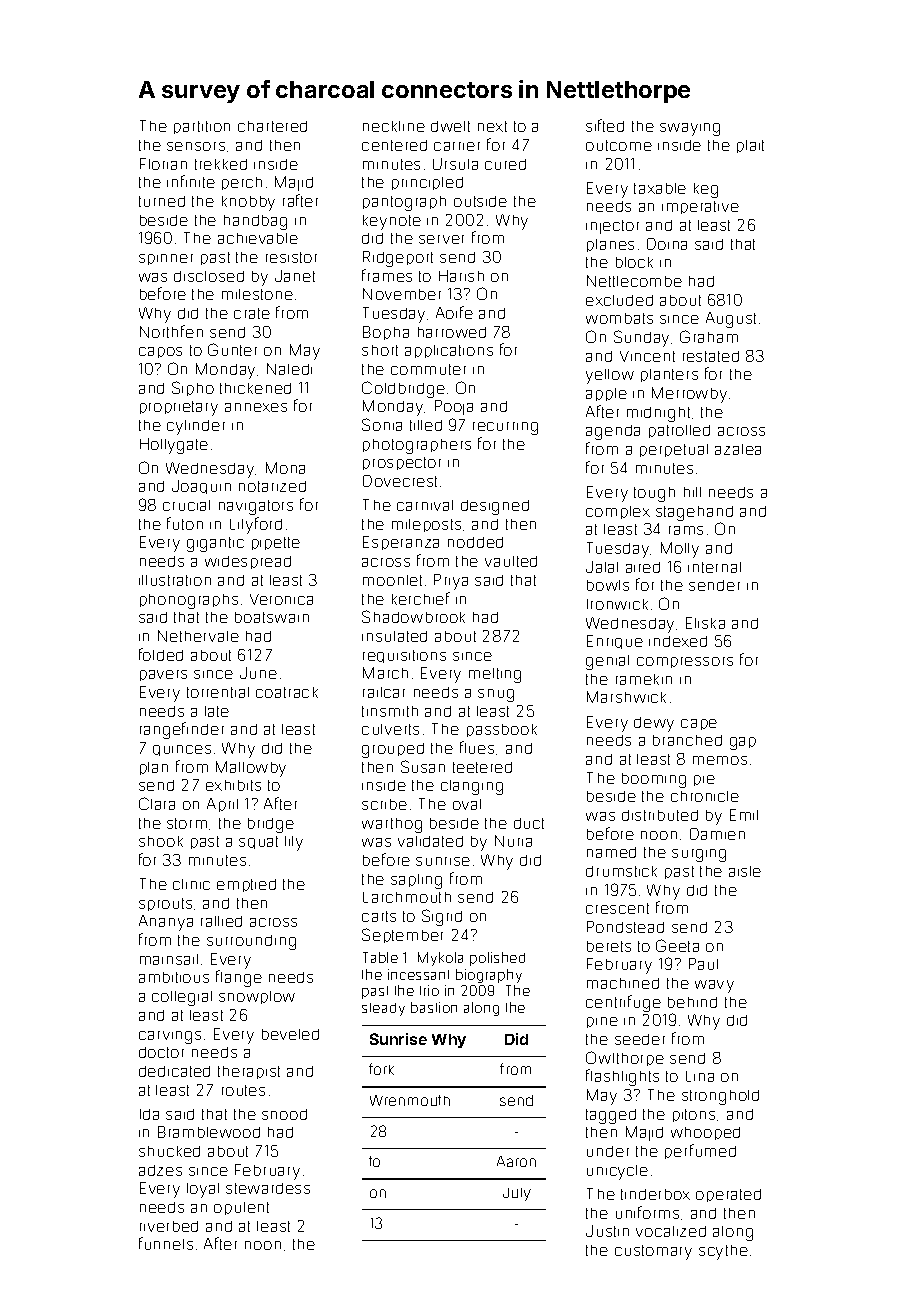  Describe the element at coordinates (738, 449) in the screenshot. I see `azalea` at that location.
